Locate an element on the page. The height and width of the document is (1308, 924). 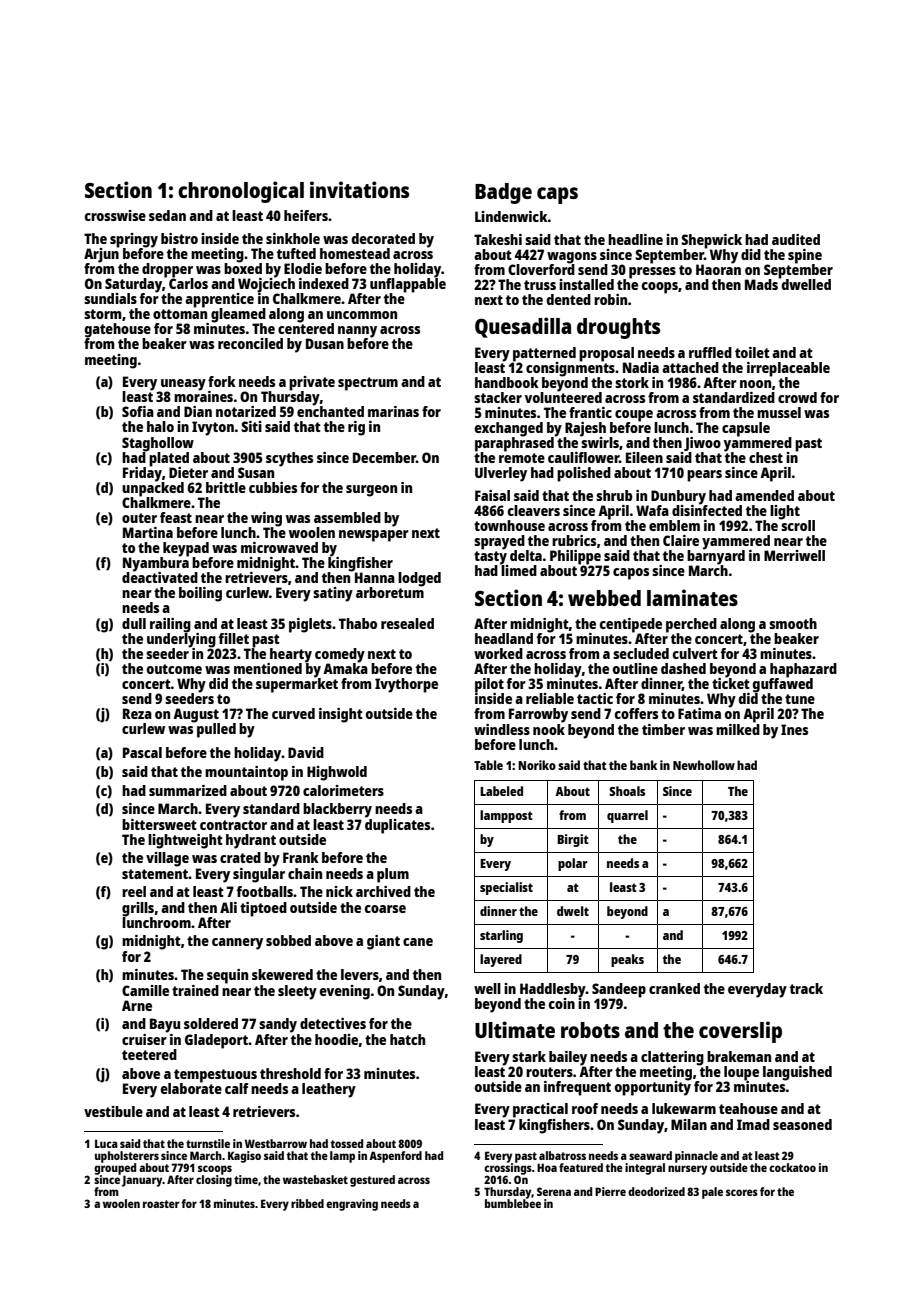
rubrics is located at coordinates (574, 540).
